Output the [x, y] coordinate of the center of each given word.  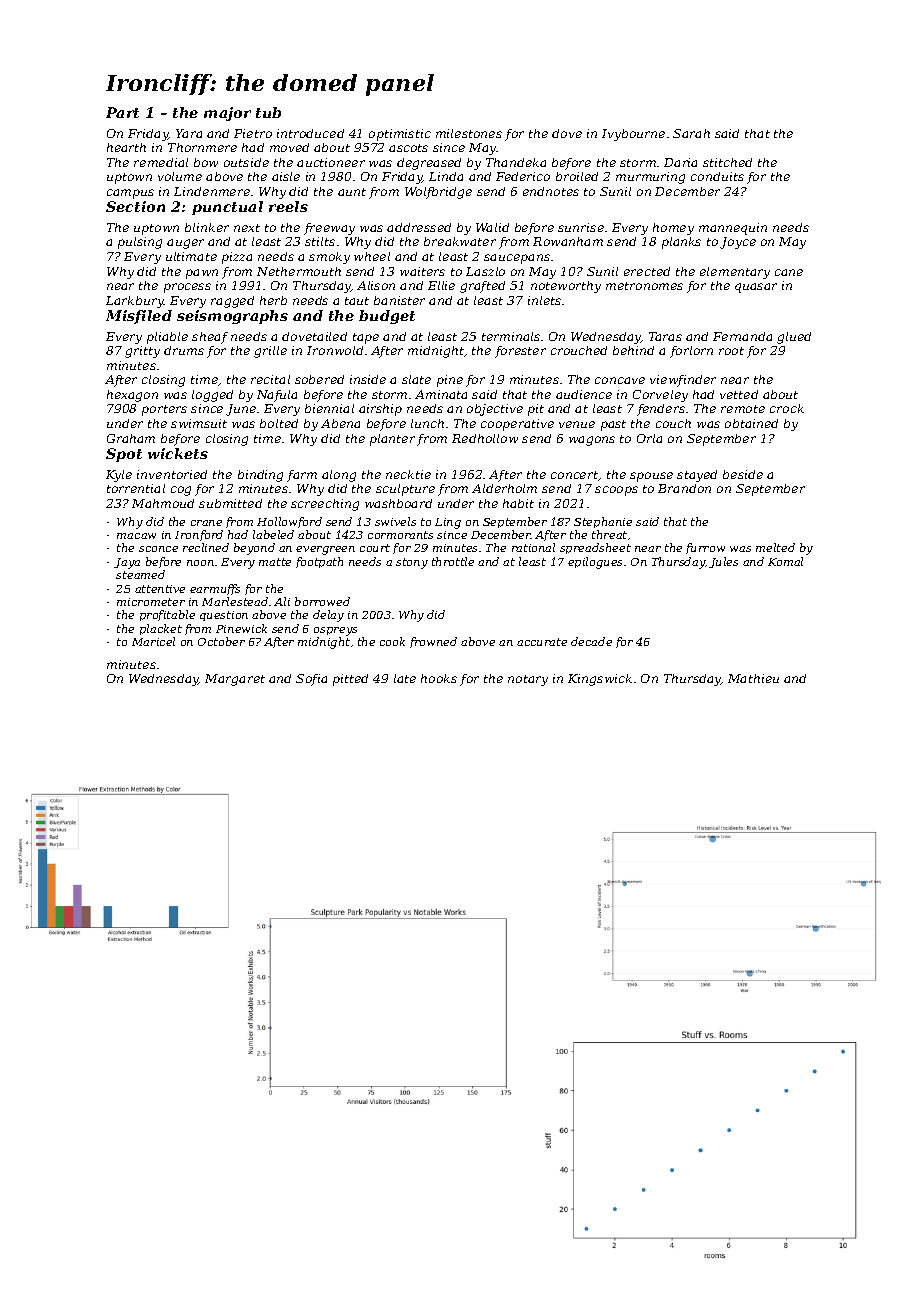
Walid [492, 227]
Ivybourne [633, 135]
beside [743, 474]
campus [130, 194]
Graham [131, 438]
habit [518, 503]
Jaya [127, 563]
